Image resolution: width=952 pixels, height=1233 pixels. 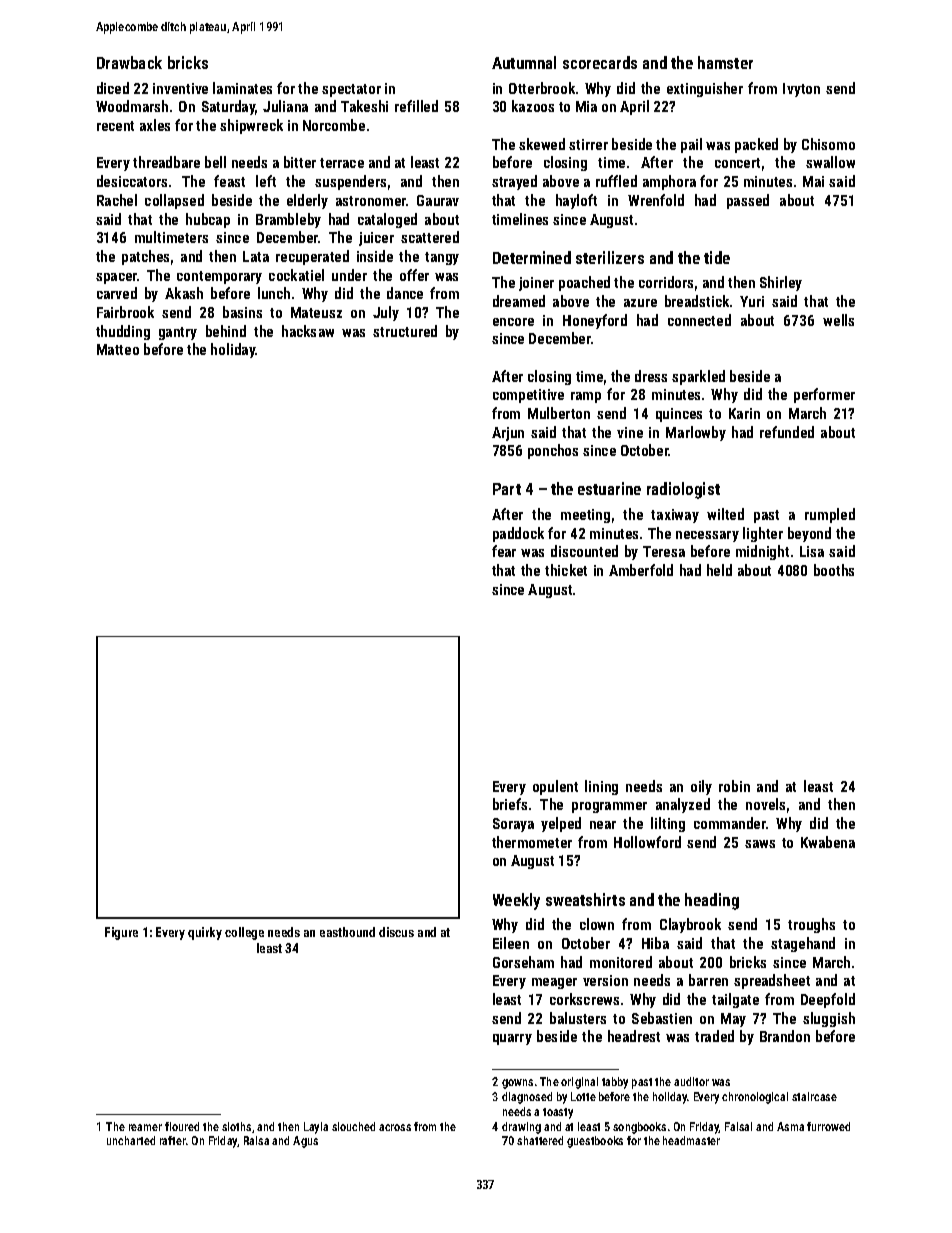 I want to click on scattered, so click(x=430, y=237).
